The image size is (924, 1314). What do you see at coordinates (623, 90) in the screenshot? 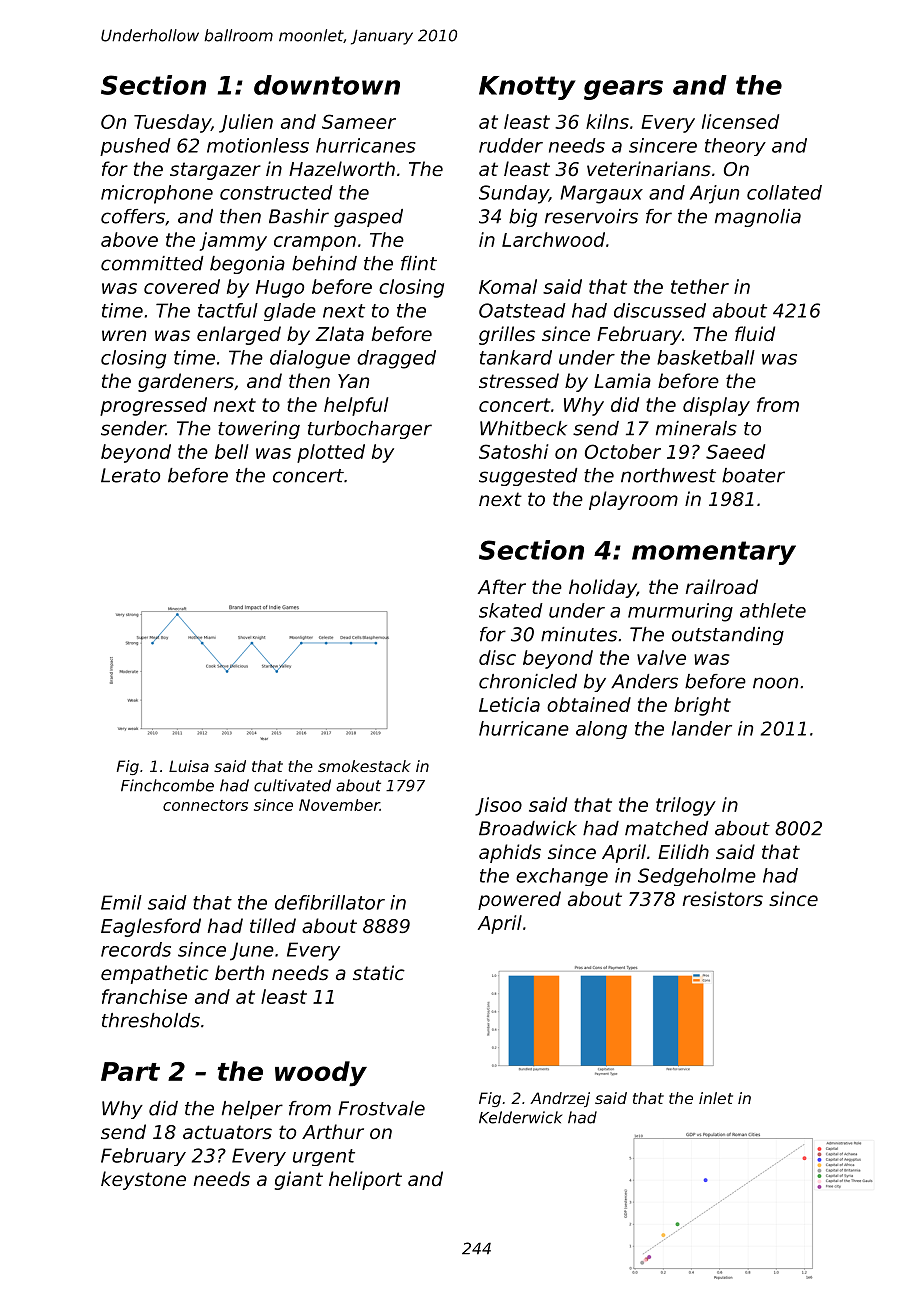
I see `gears` at bounding box center [623, 90].
